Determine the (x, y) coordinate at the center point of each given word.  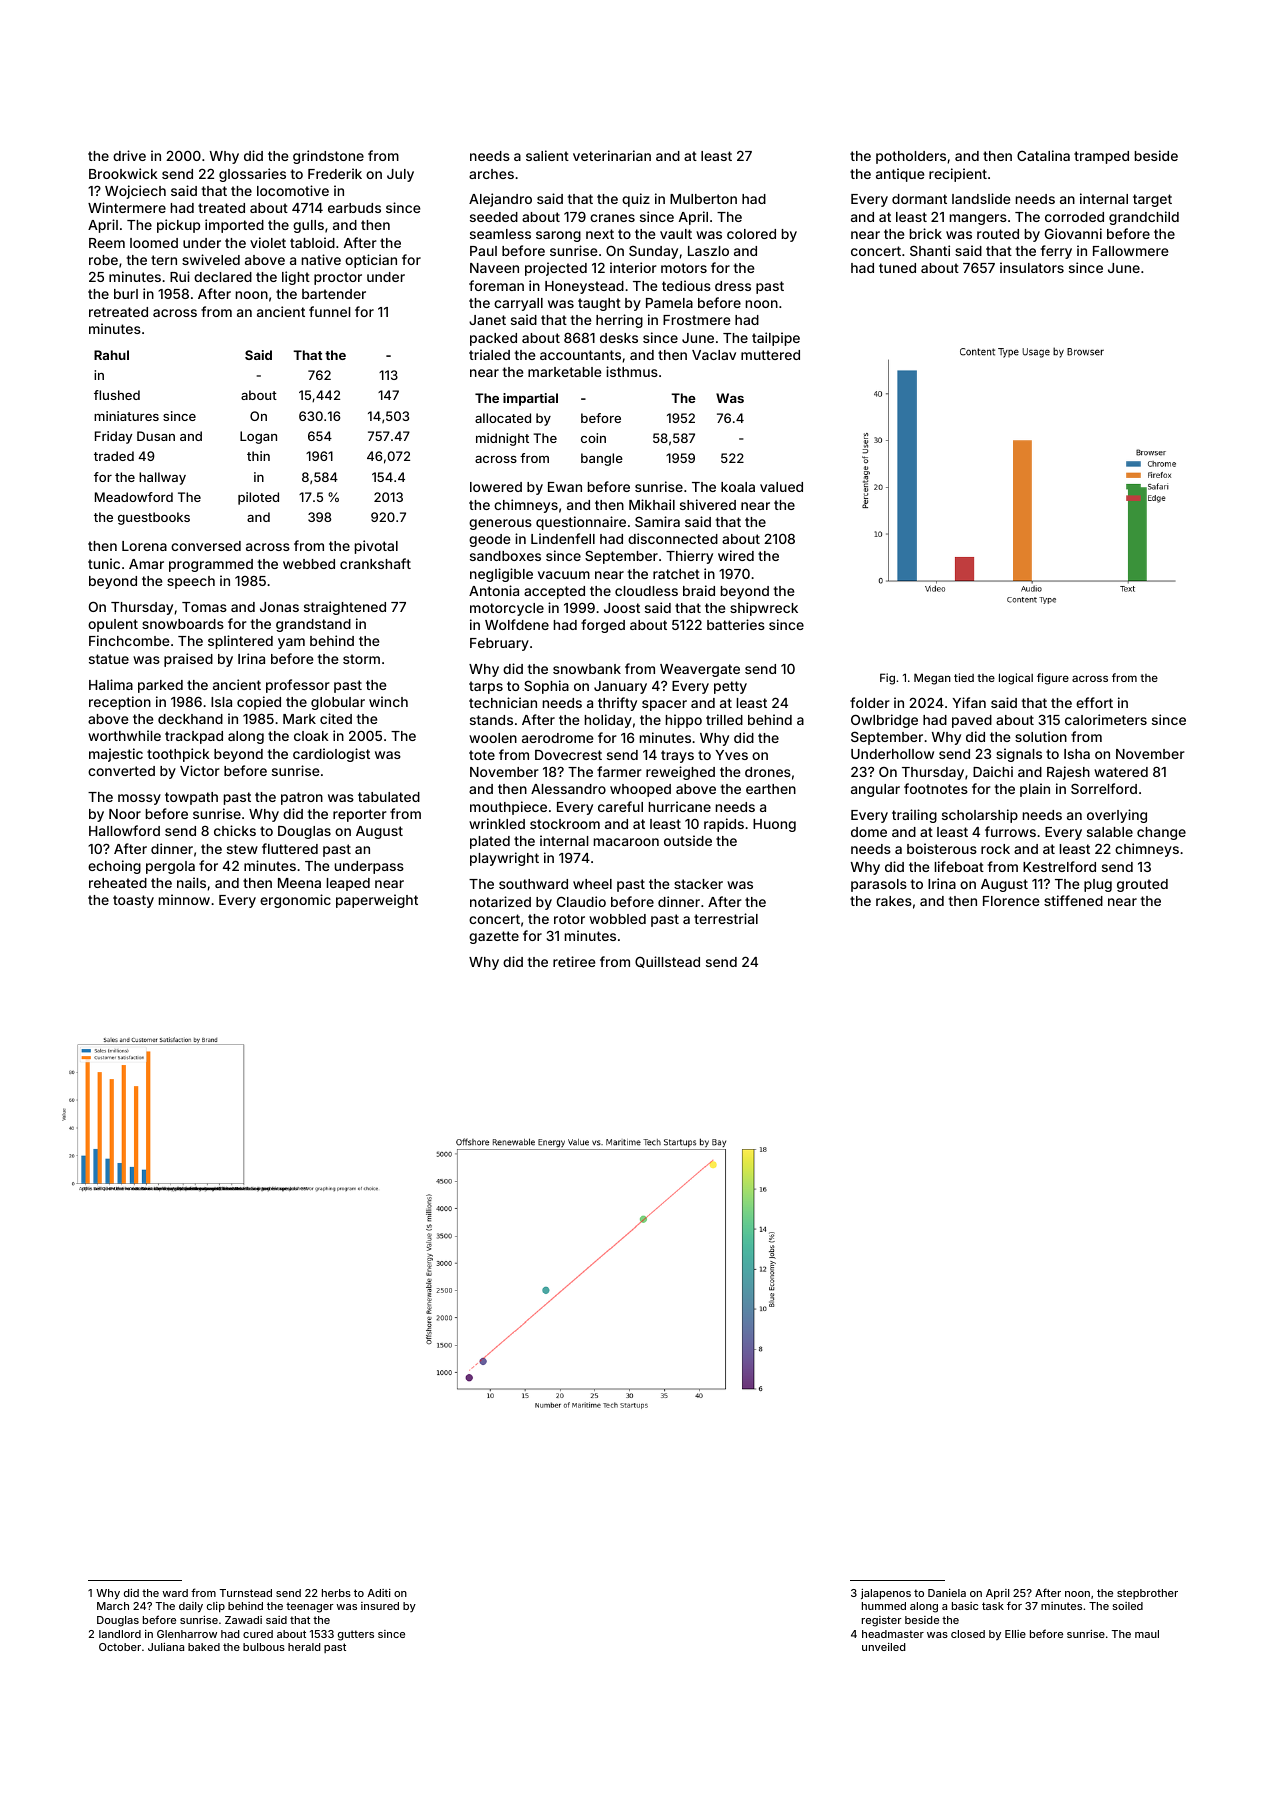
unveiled (884, 1647)
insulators (1032, 267)
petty (730, 687)
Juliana (166, 1647)
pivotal (376, 547)
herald (304, 1647)
